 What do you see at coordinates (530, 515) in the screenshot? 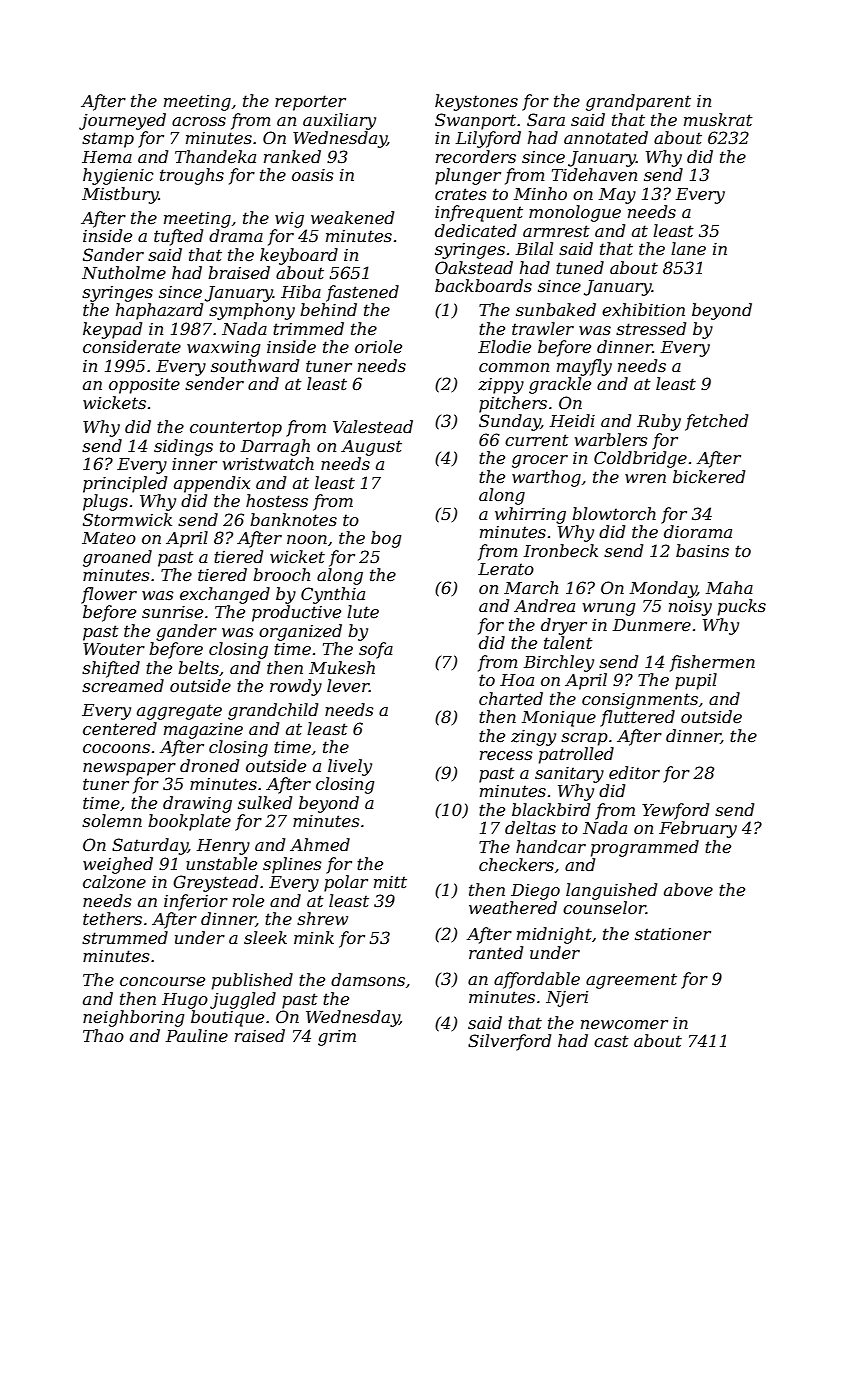
I see `whirring` at bounding box center [530, 515].
